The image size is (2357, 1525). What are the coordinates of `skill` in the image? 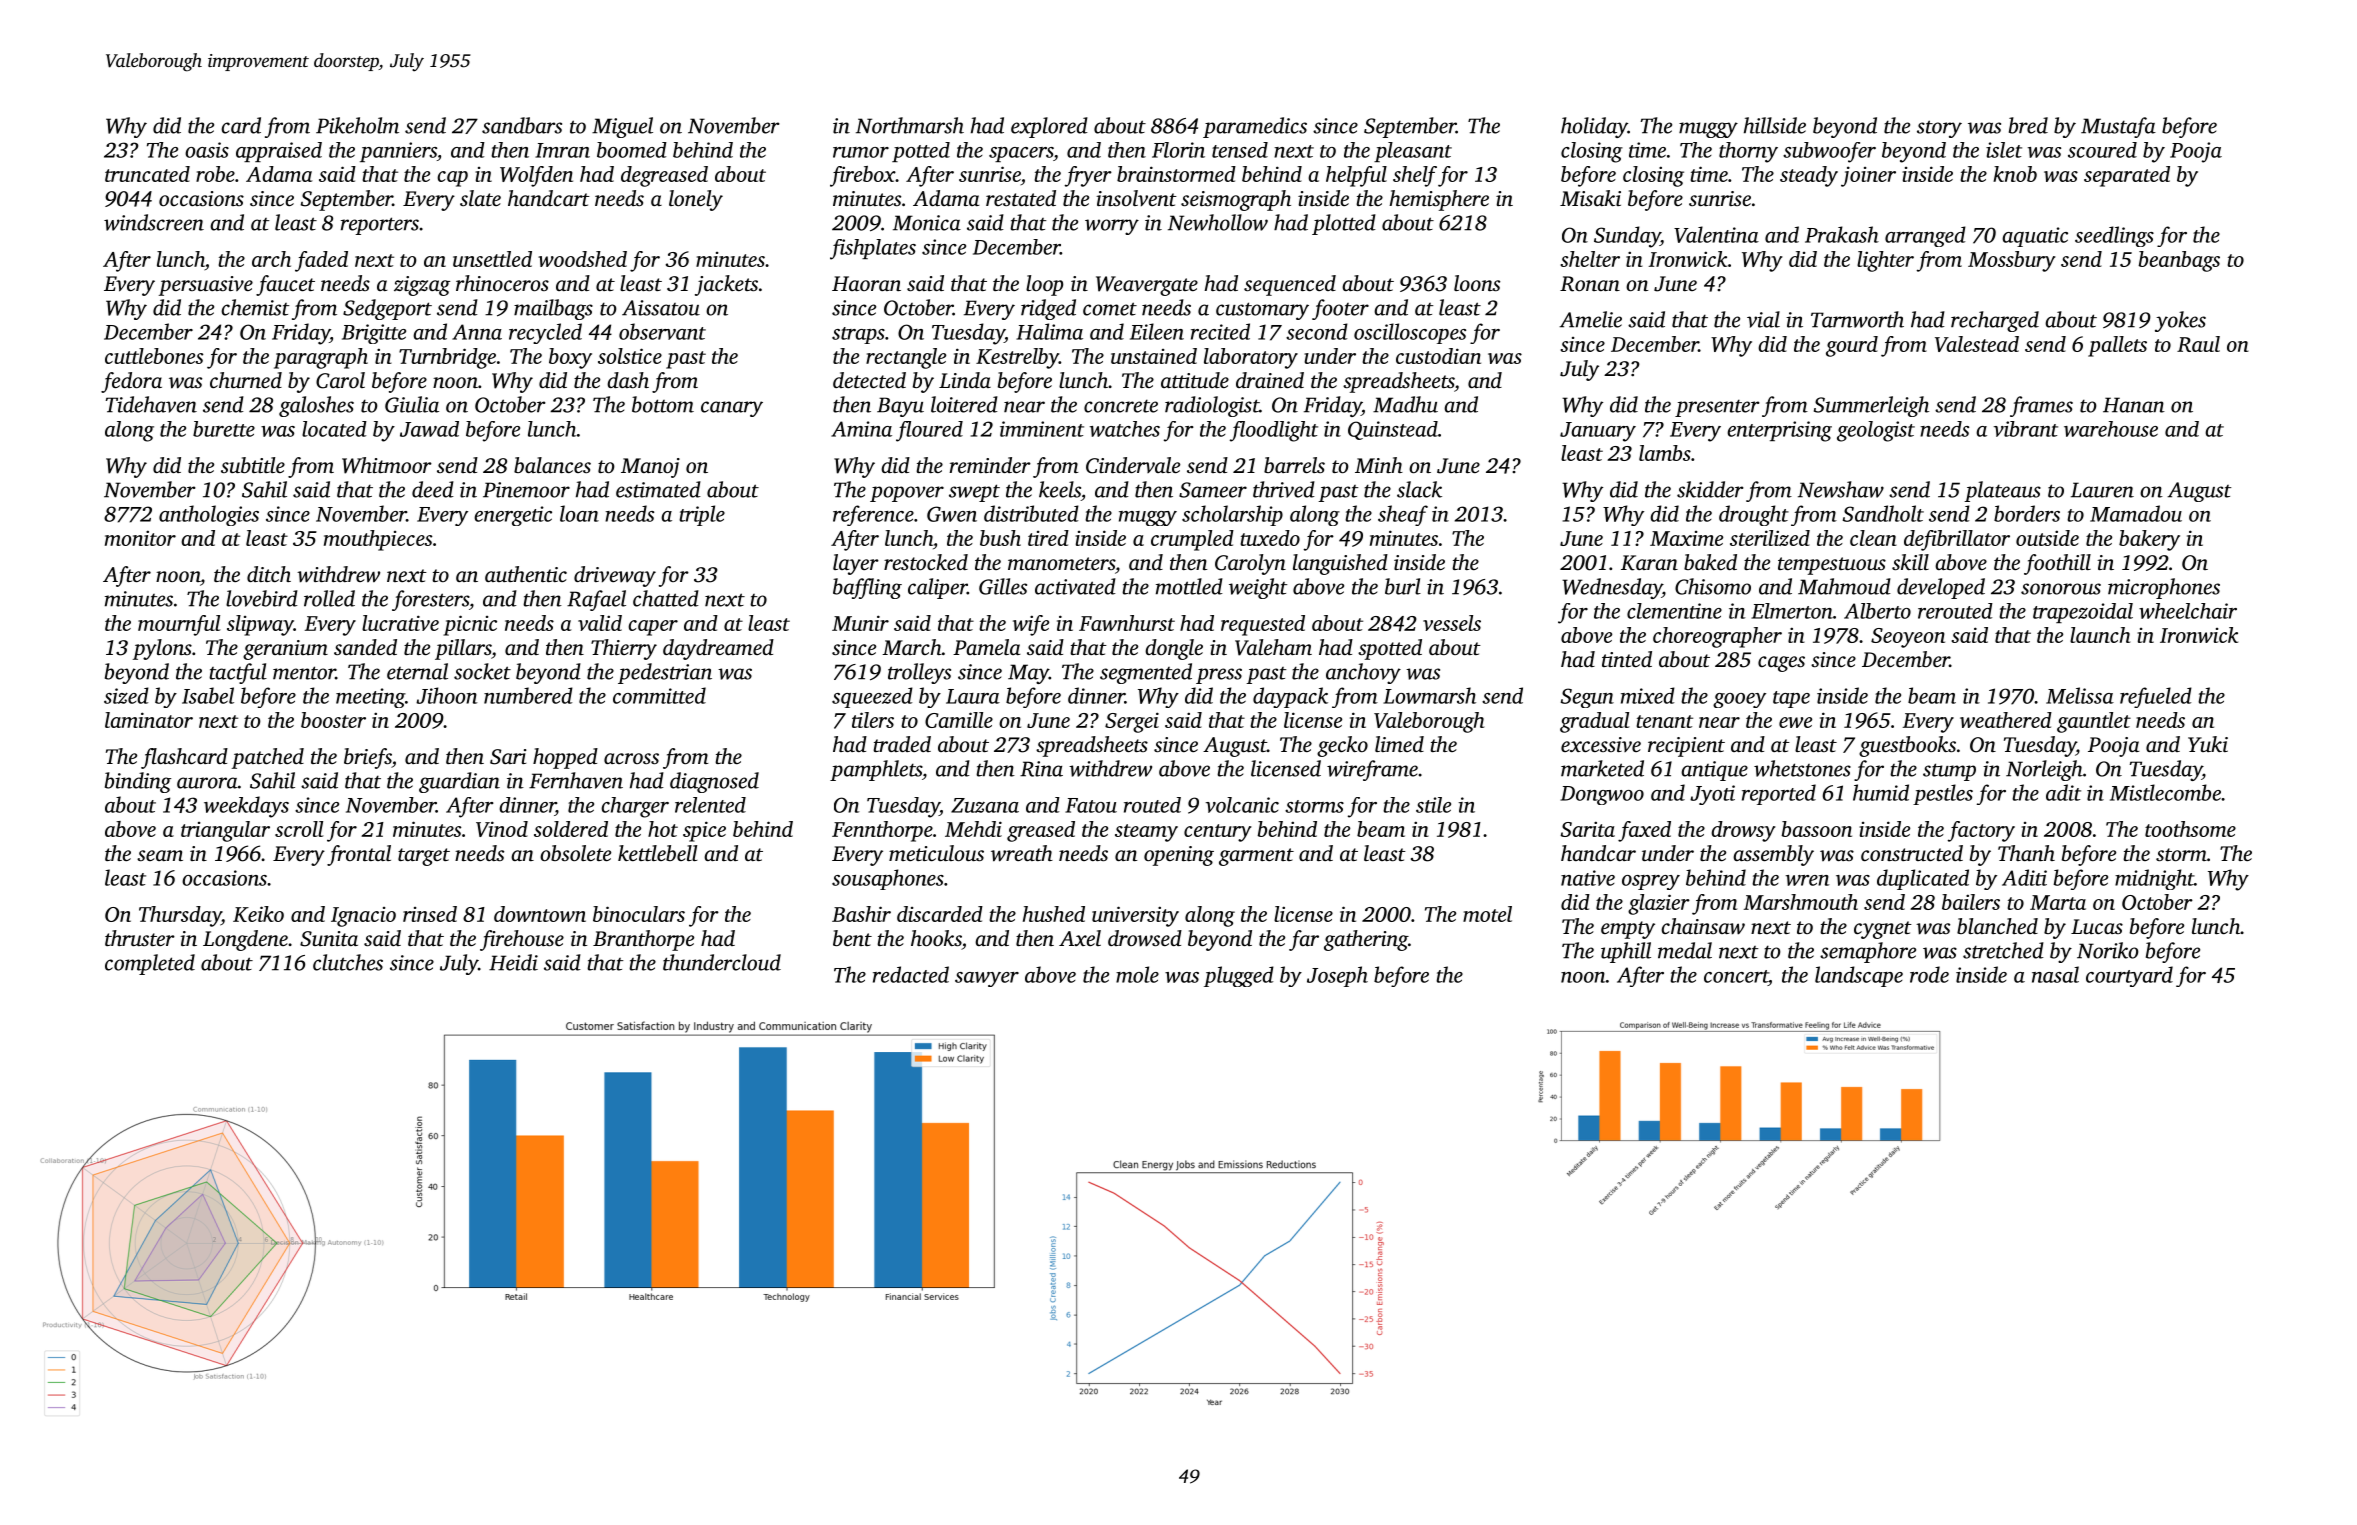 It's located at (1910, 562).
